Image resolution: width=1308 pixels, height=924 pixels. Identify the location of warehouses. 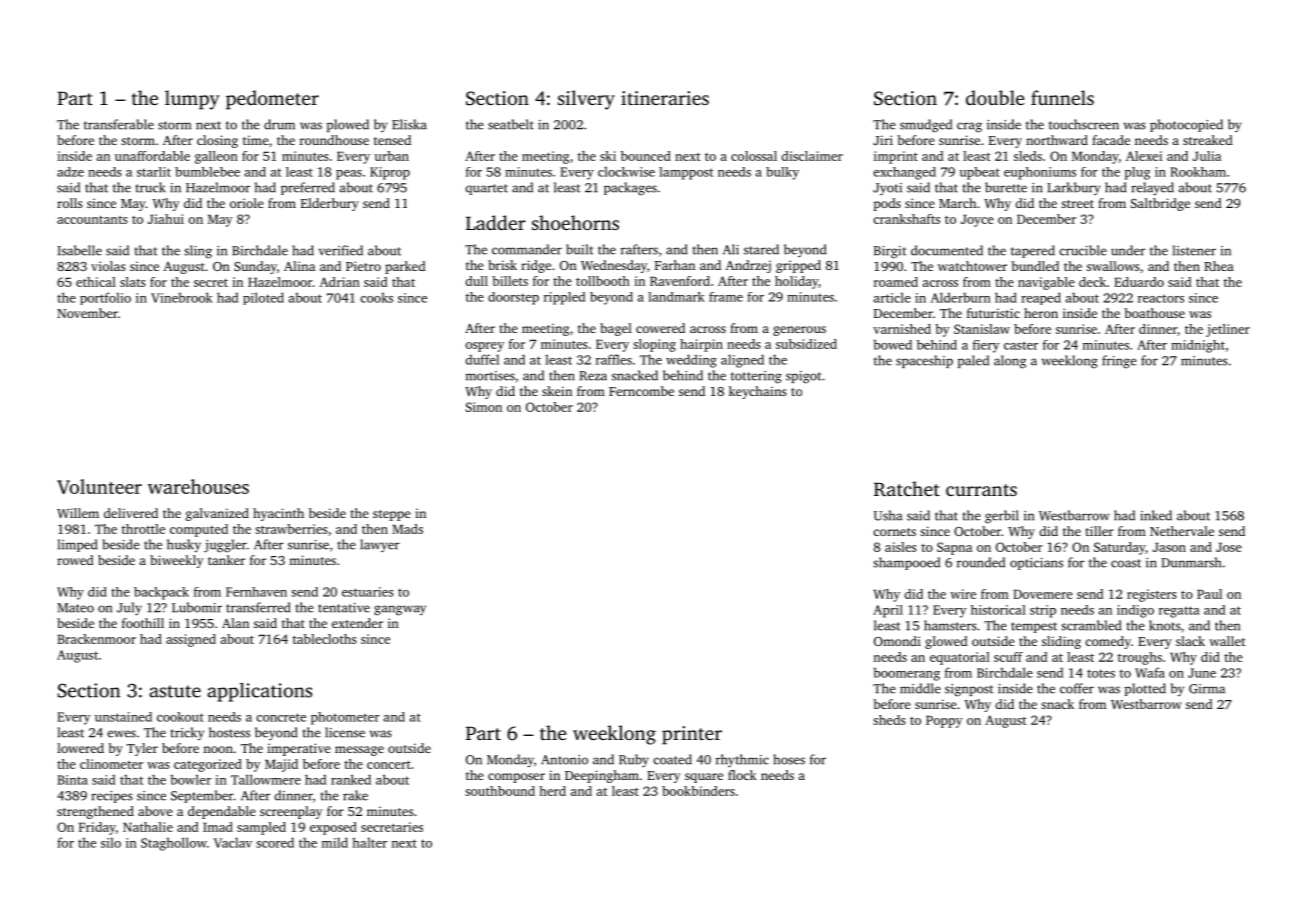
(198, 486).
